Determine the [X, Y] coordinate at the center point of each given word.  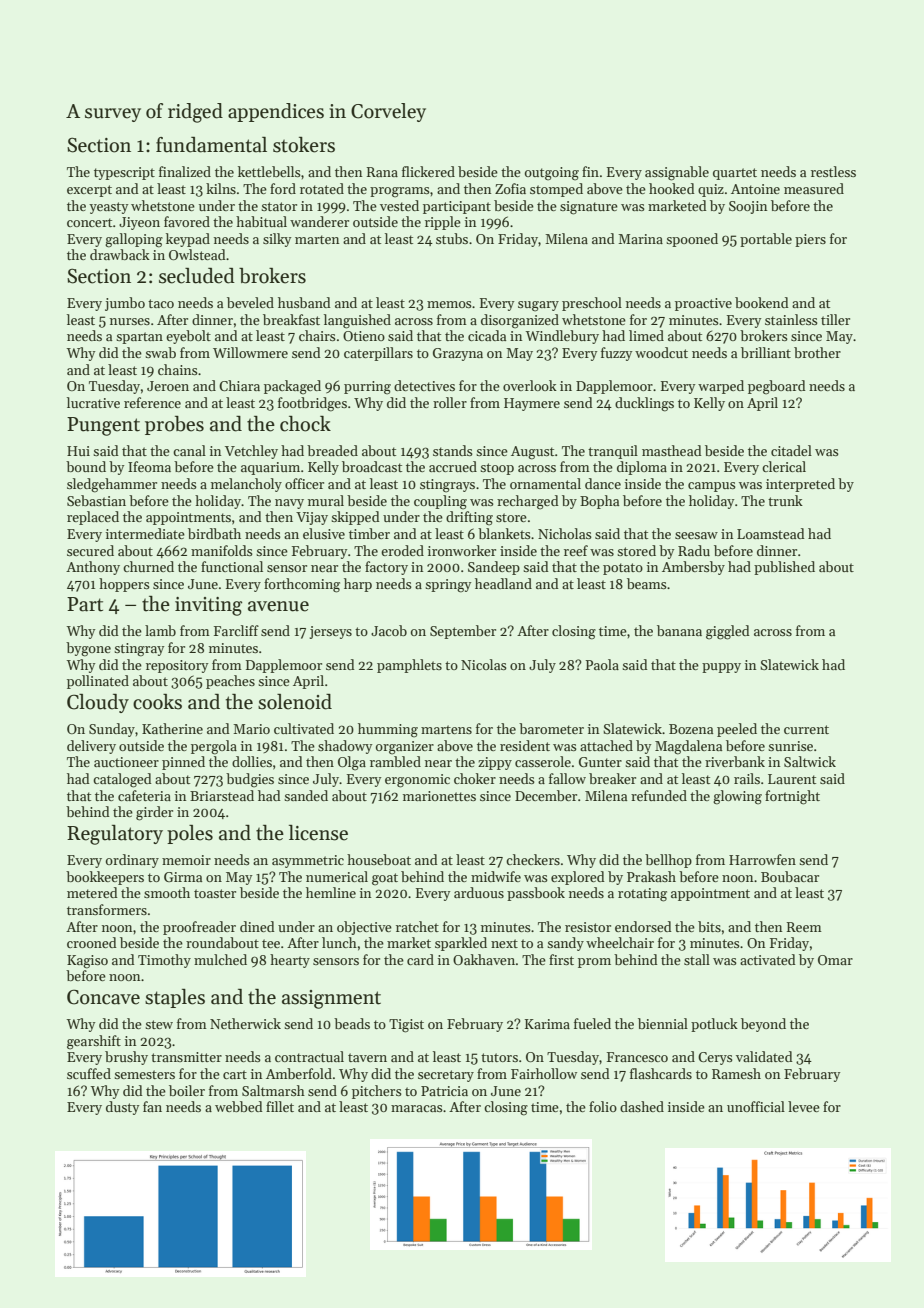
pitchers [377, 1092]
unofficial [756, 1106]
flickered [428, 171]
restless [833, 171]
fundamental [211, 145]
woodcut [661, 352]
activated [768, 959]
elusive [324, 533]
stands [453, 450]
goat [385, 879]
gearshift [94, 1042]
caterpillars [378, 354]
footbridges [312, 404]
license [318, 833]
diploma [642, 468]
